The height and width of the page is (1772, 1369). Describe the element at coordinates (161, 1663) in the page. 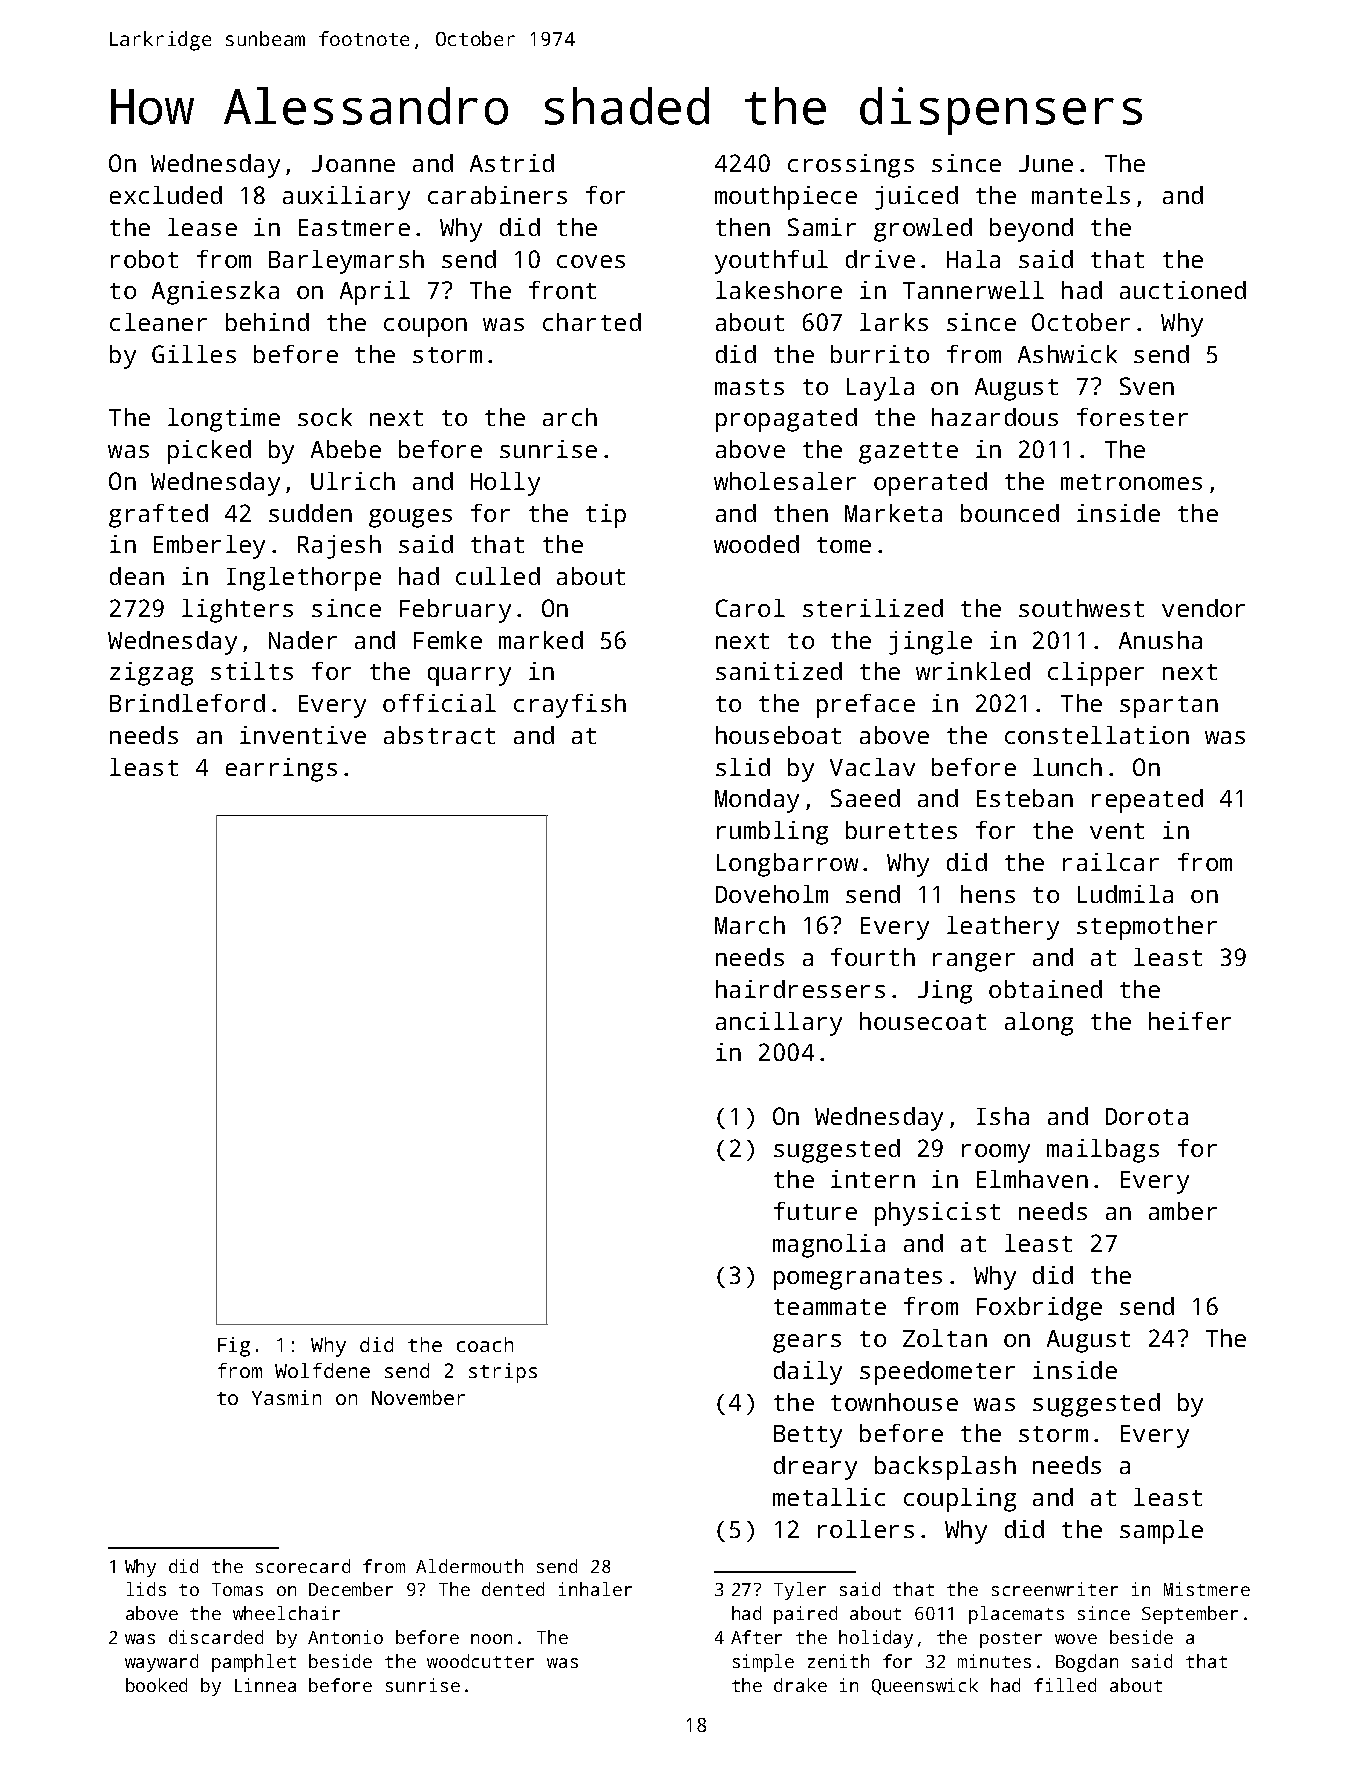

I see `wayward` at that location.
